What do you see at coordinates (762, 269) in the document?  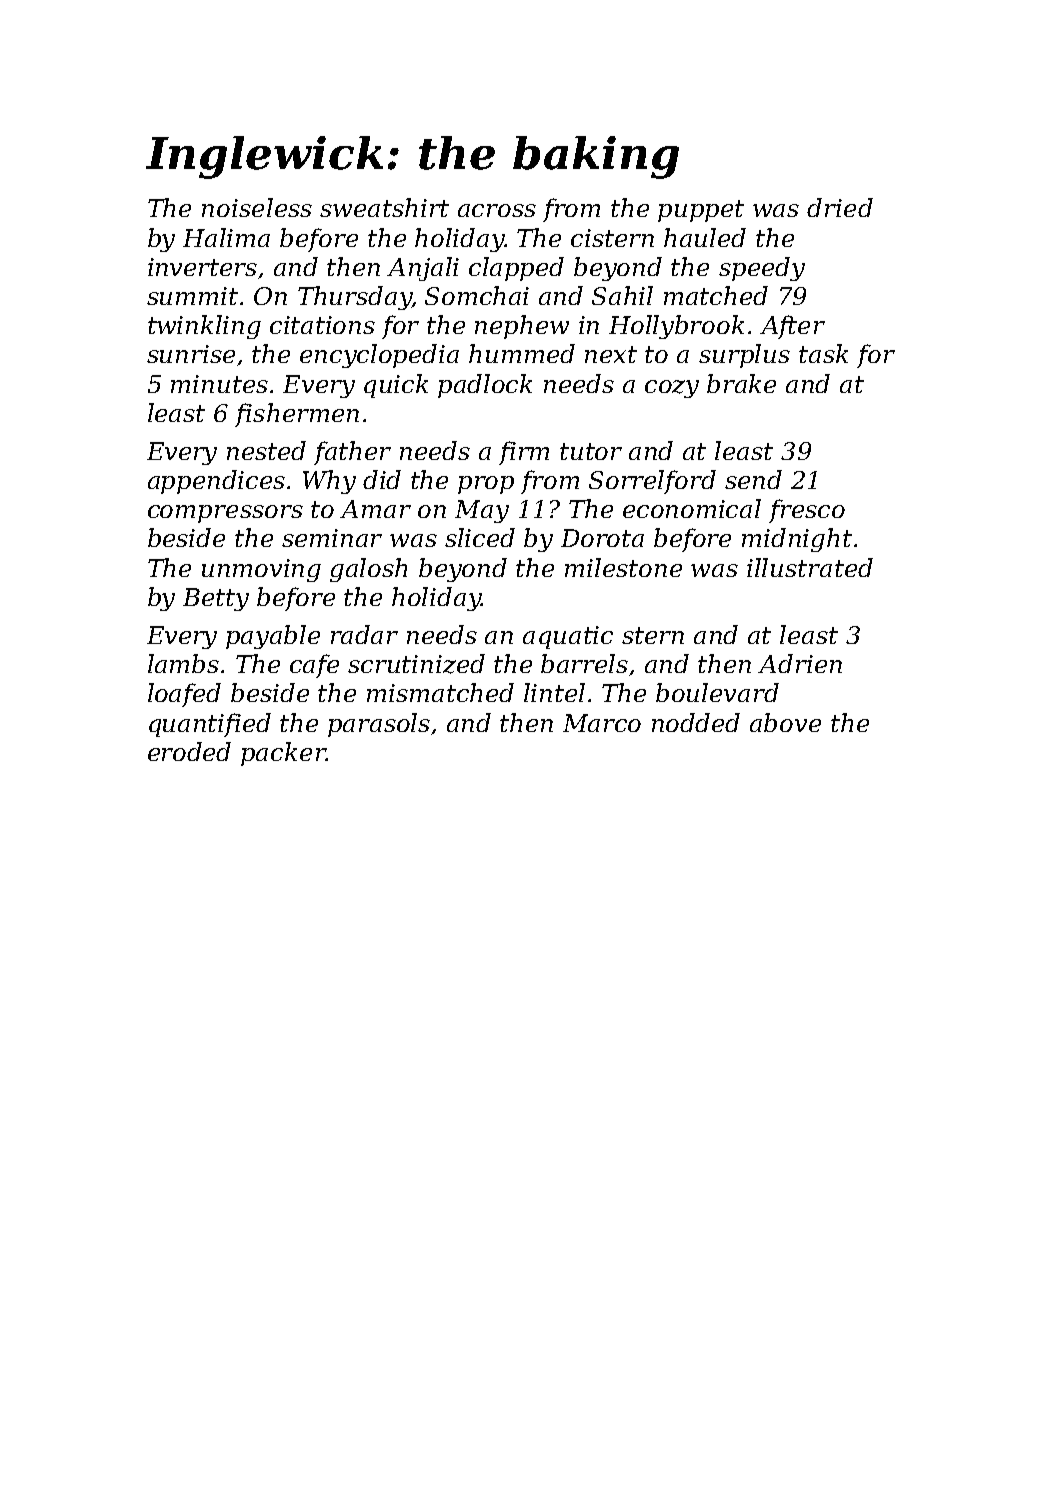 I see `speedy` at bounding box center [762, 269].
